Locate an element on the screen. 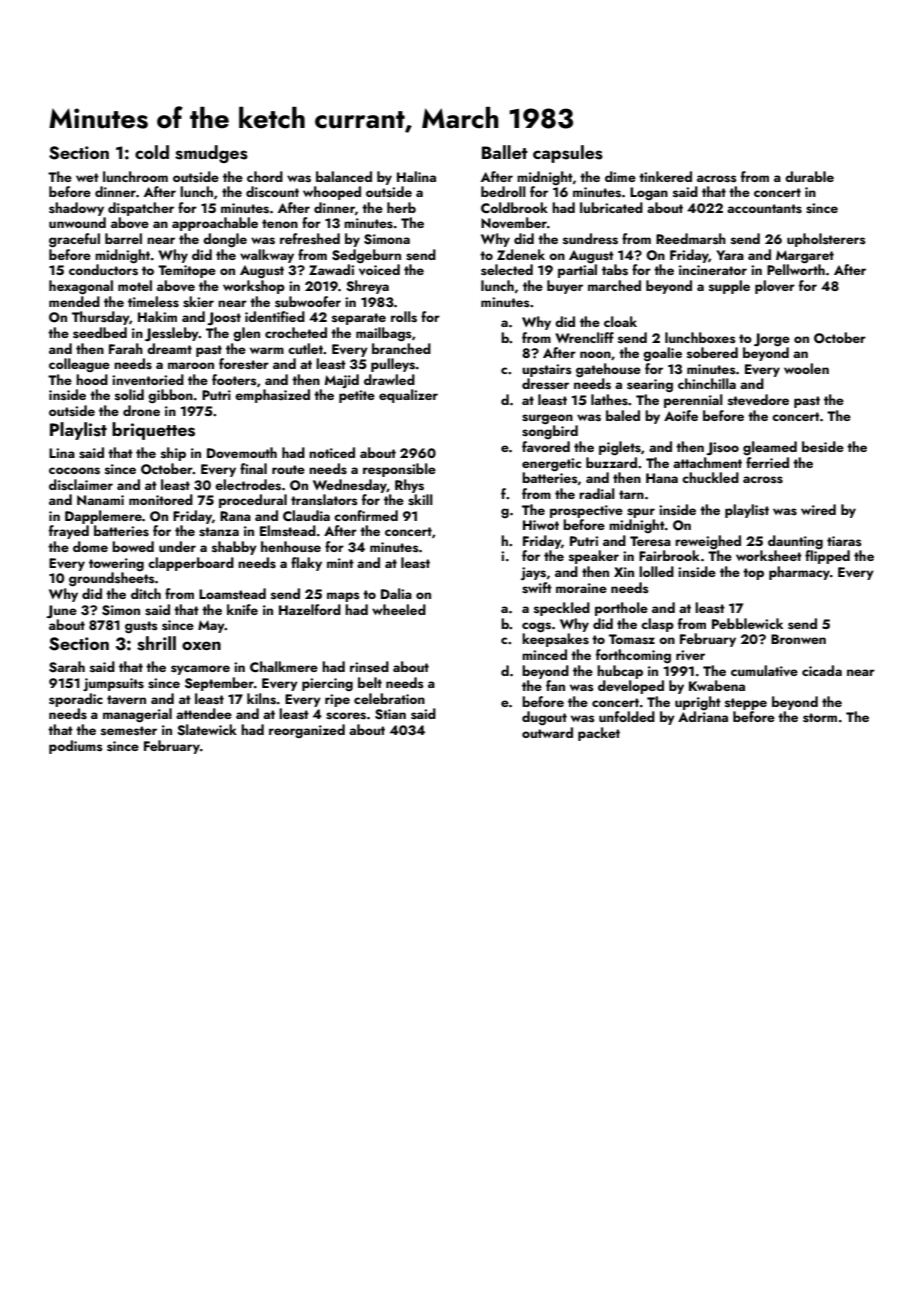 This screenshot has height=1308, width=924. songbird is located at coordinates (550, 432).
